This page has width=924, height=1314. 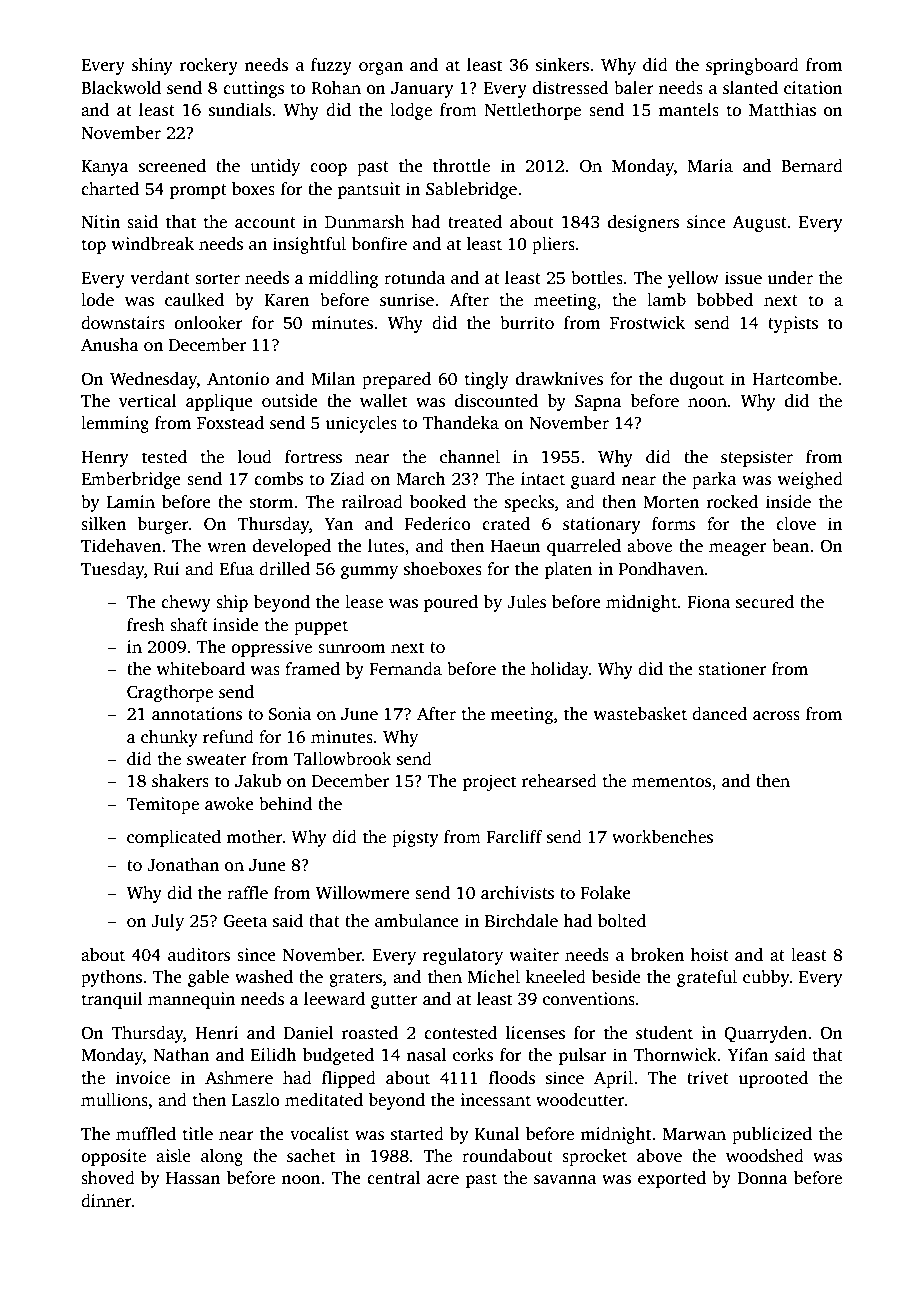 What do you see at coordinates (106, 1201) in the page?
I see `dinner` at bounding box center [106, 1201].
